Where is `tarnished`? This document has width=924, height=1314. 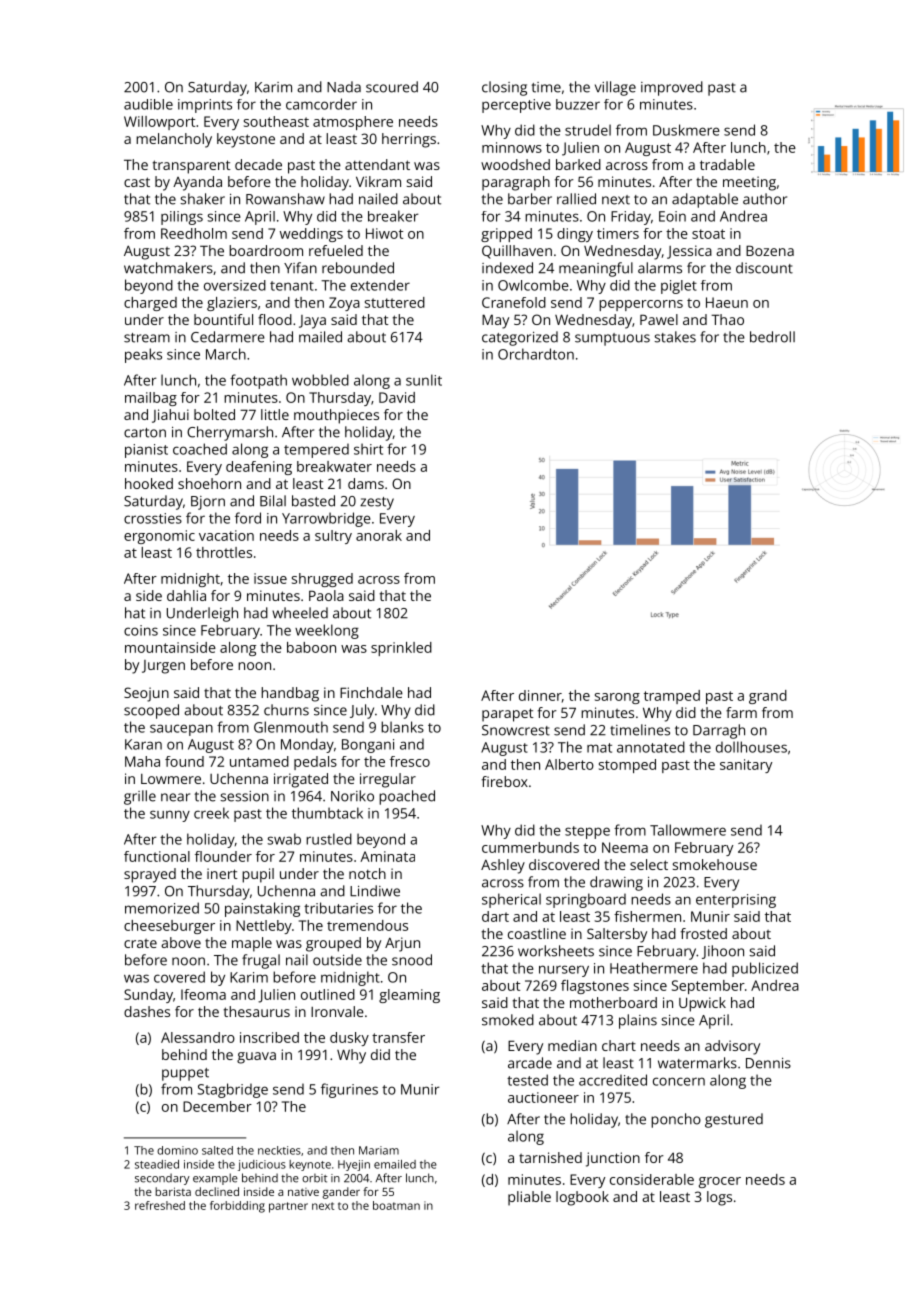
tarnished is located at coordinates (550, 1157).
